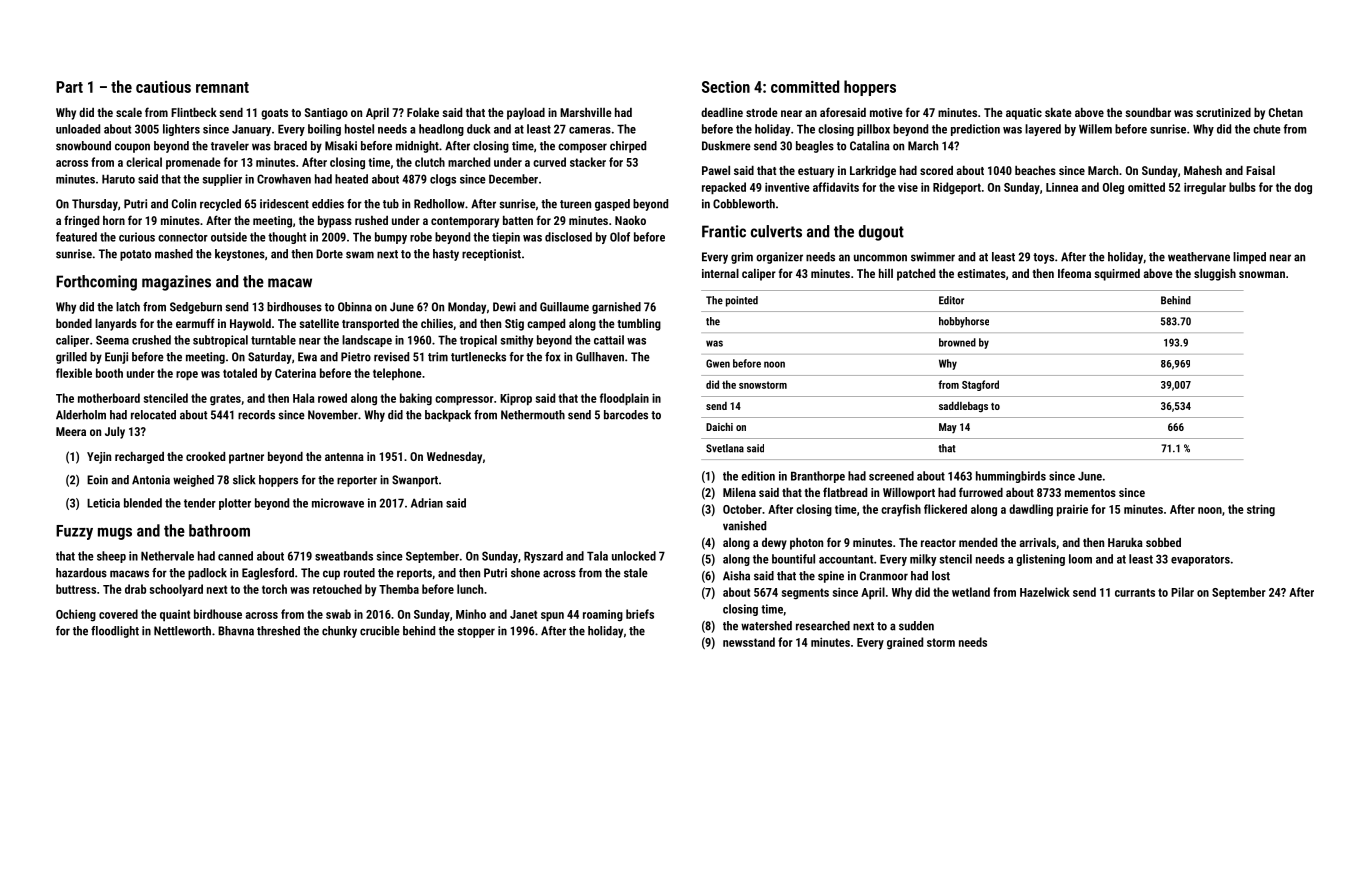 This screenshot has width=1372, height=887. Describe the element at coordinates (905, 643) in the screenshot. I see `grained` at that location.
